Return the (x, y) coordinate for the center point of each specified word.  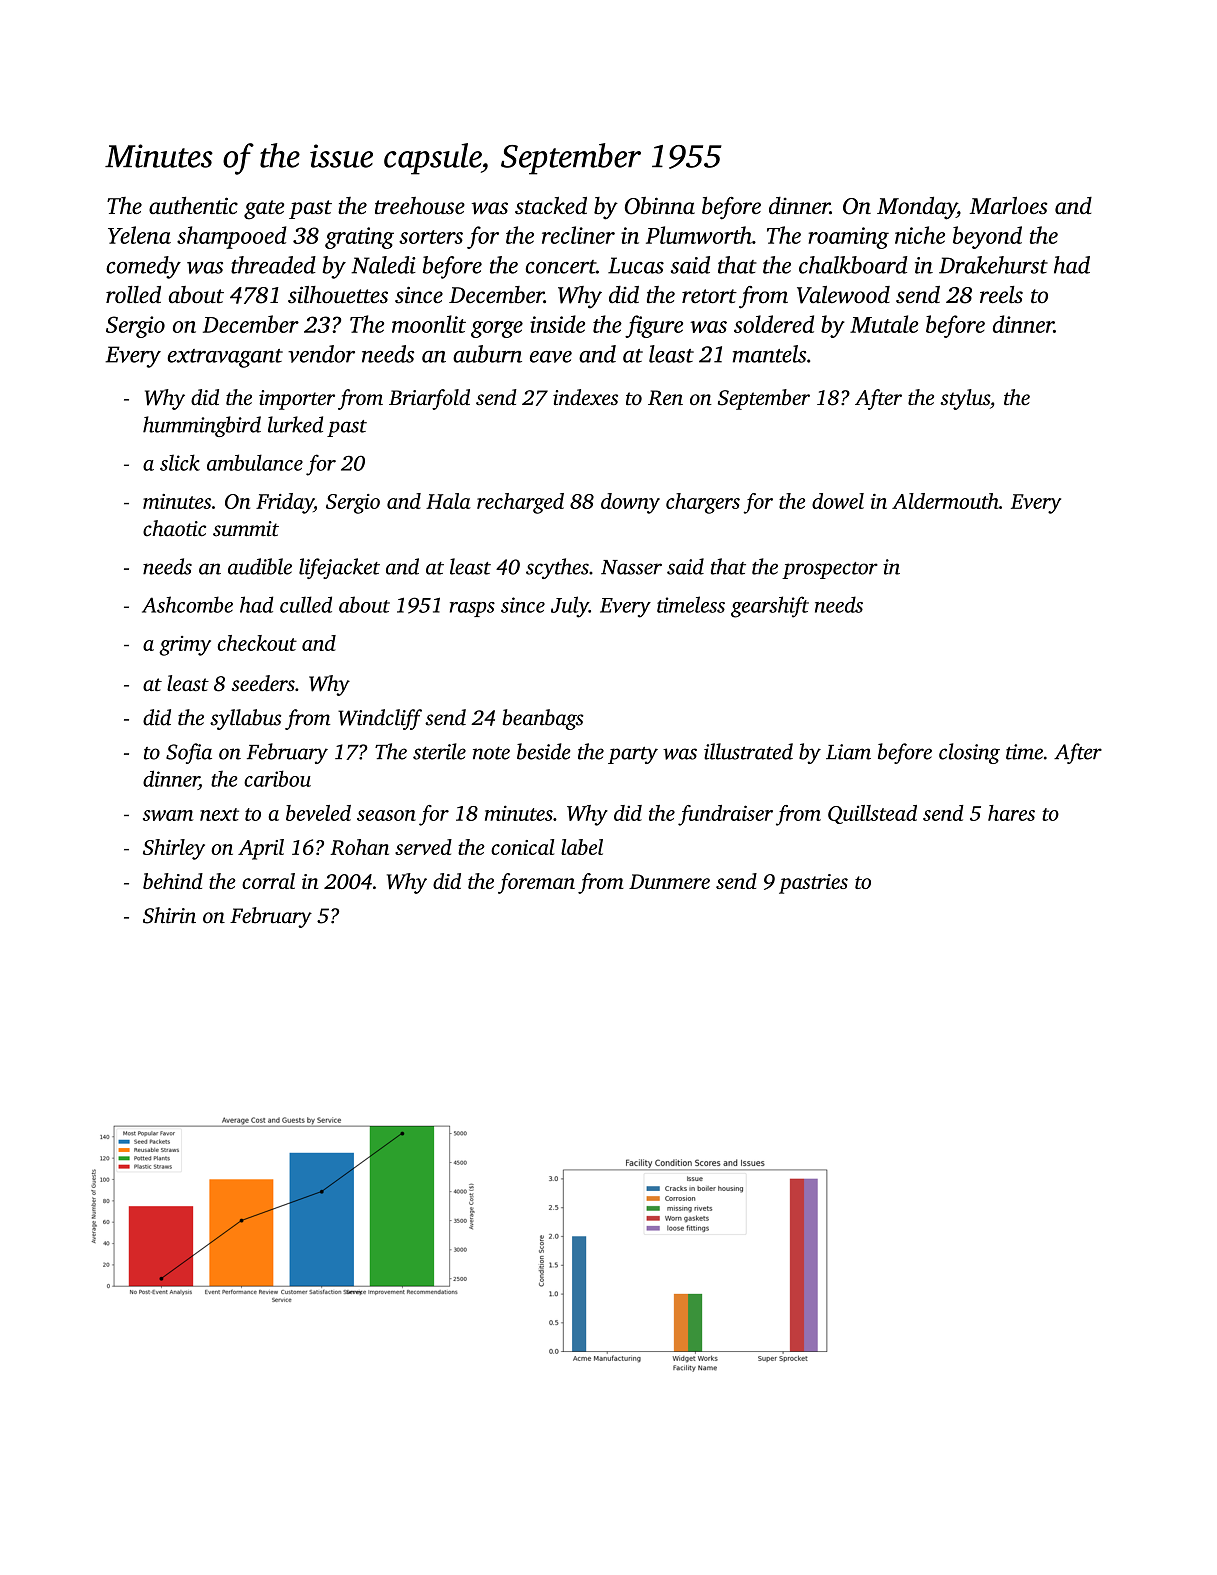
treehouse (420, 205)
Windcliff (380, 719)
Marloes (1008, 205)
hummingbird (202, 426)
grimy (185, 646)
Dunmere (669, 881)
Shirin (169, 915)
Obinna (660, 206)
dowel (838, 501)
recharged (520, 503)
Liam (848, 752)
